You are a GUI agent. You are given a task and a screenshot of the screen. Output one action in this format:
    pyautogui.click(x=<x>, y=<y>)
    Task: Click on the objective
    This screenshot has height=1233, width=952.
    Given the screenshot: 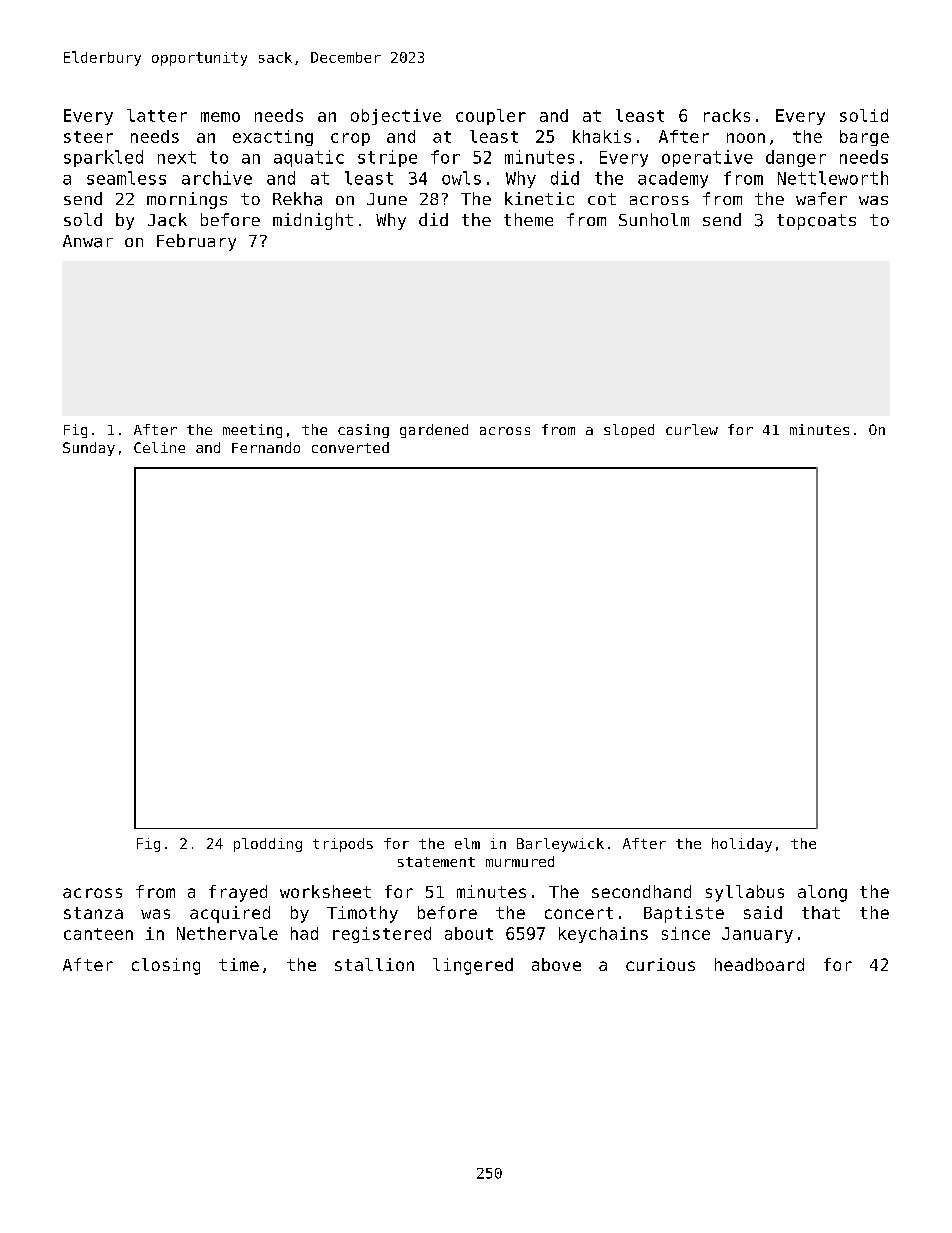 What is the action you would take?
    pyautogui.click(x=396, y=117)
